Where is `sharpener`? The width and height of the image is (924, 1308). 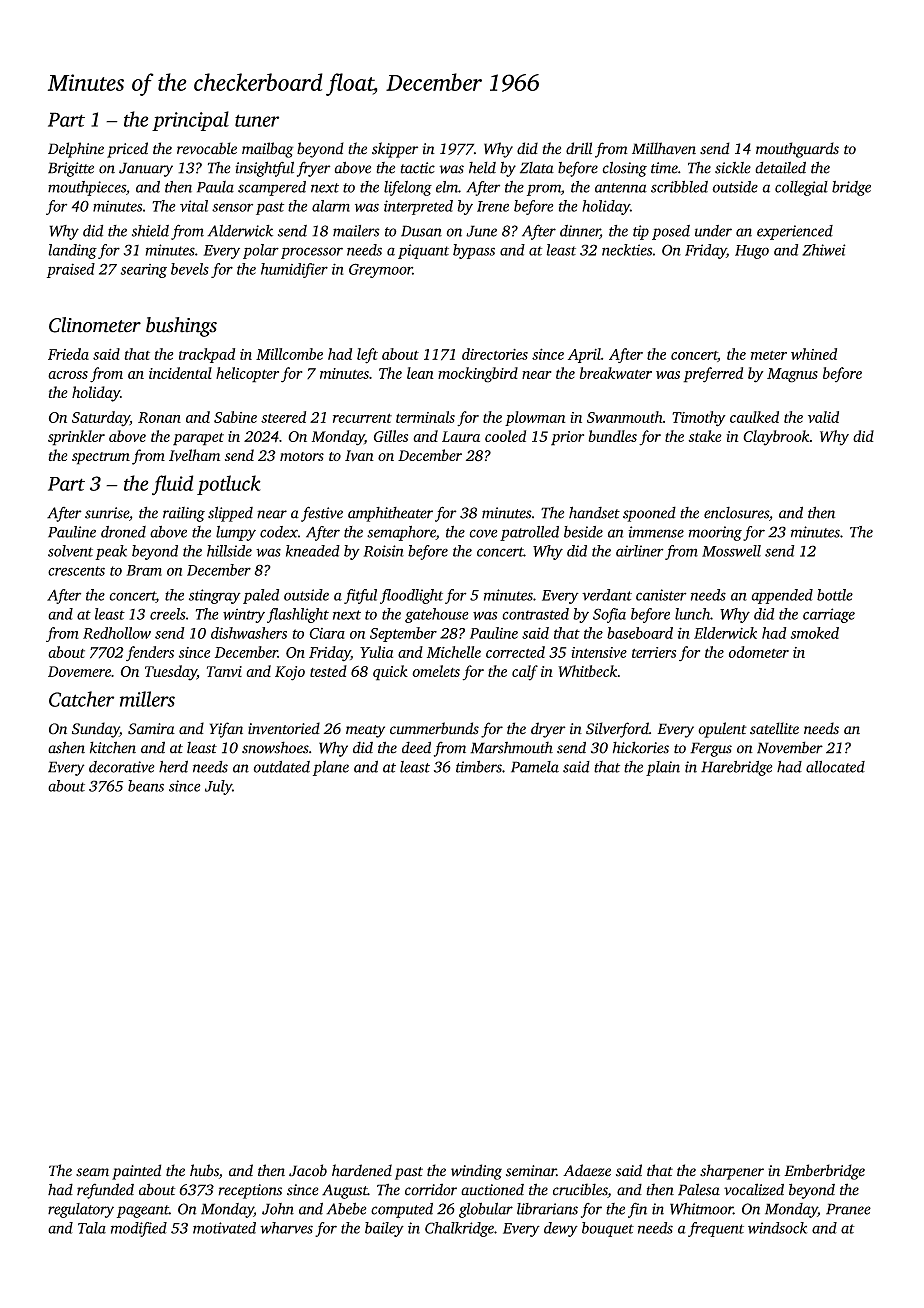 sharpener is located at coordinates (732, 1172).
